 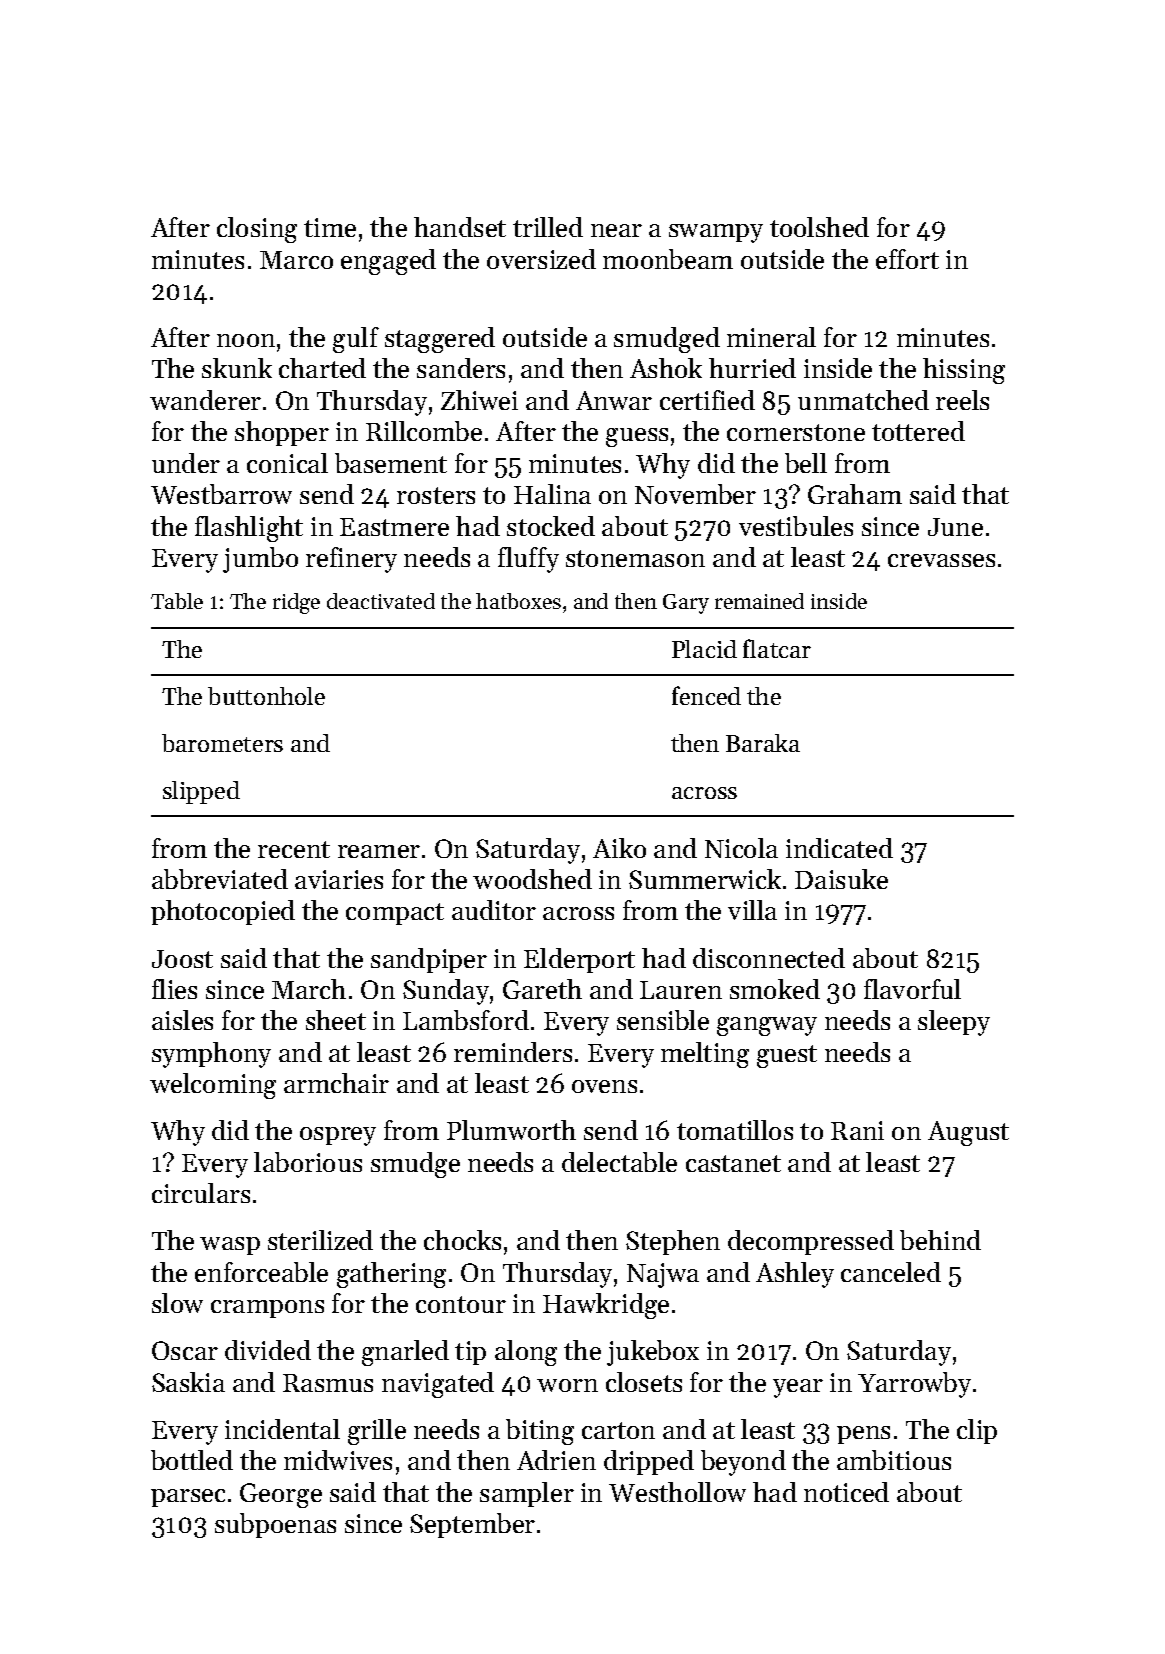 What do you see at coordinates (511, 1130) in the document?
I see `Plumworth` at bounding box center [511, 1130].
